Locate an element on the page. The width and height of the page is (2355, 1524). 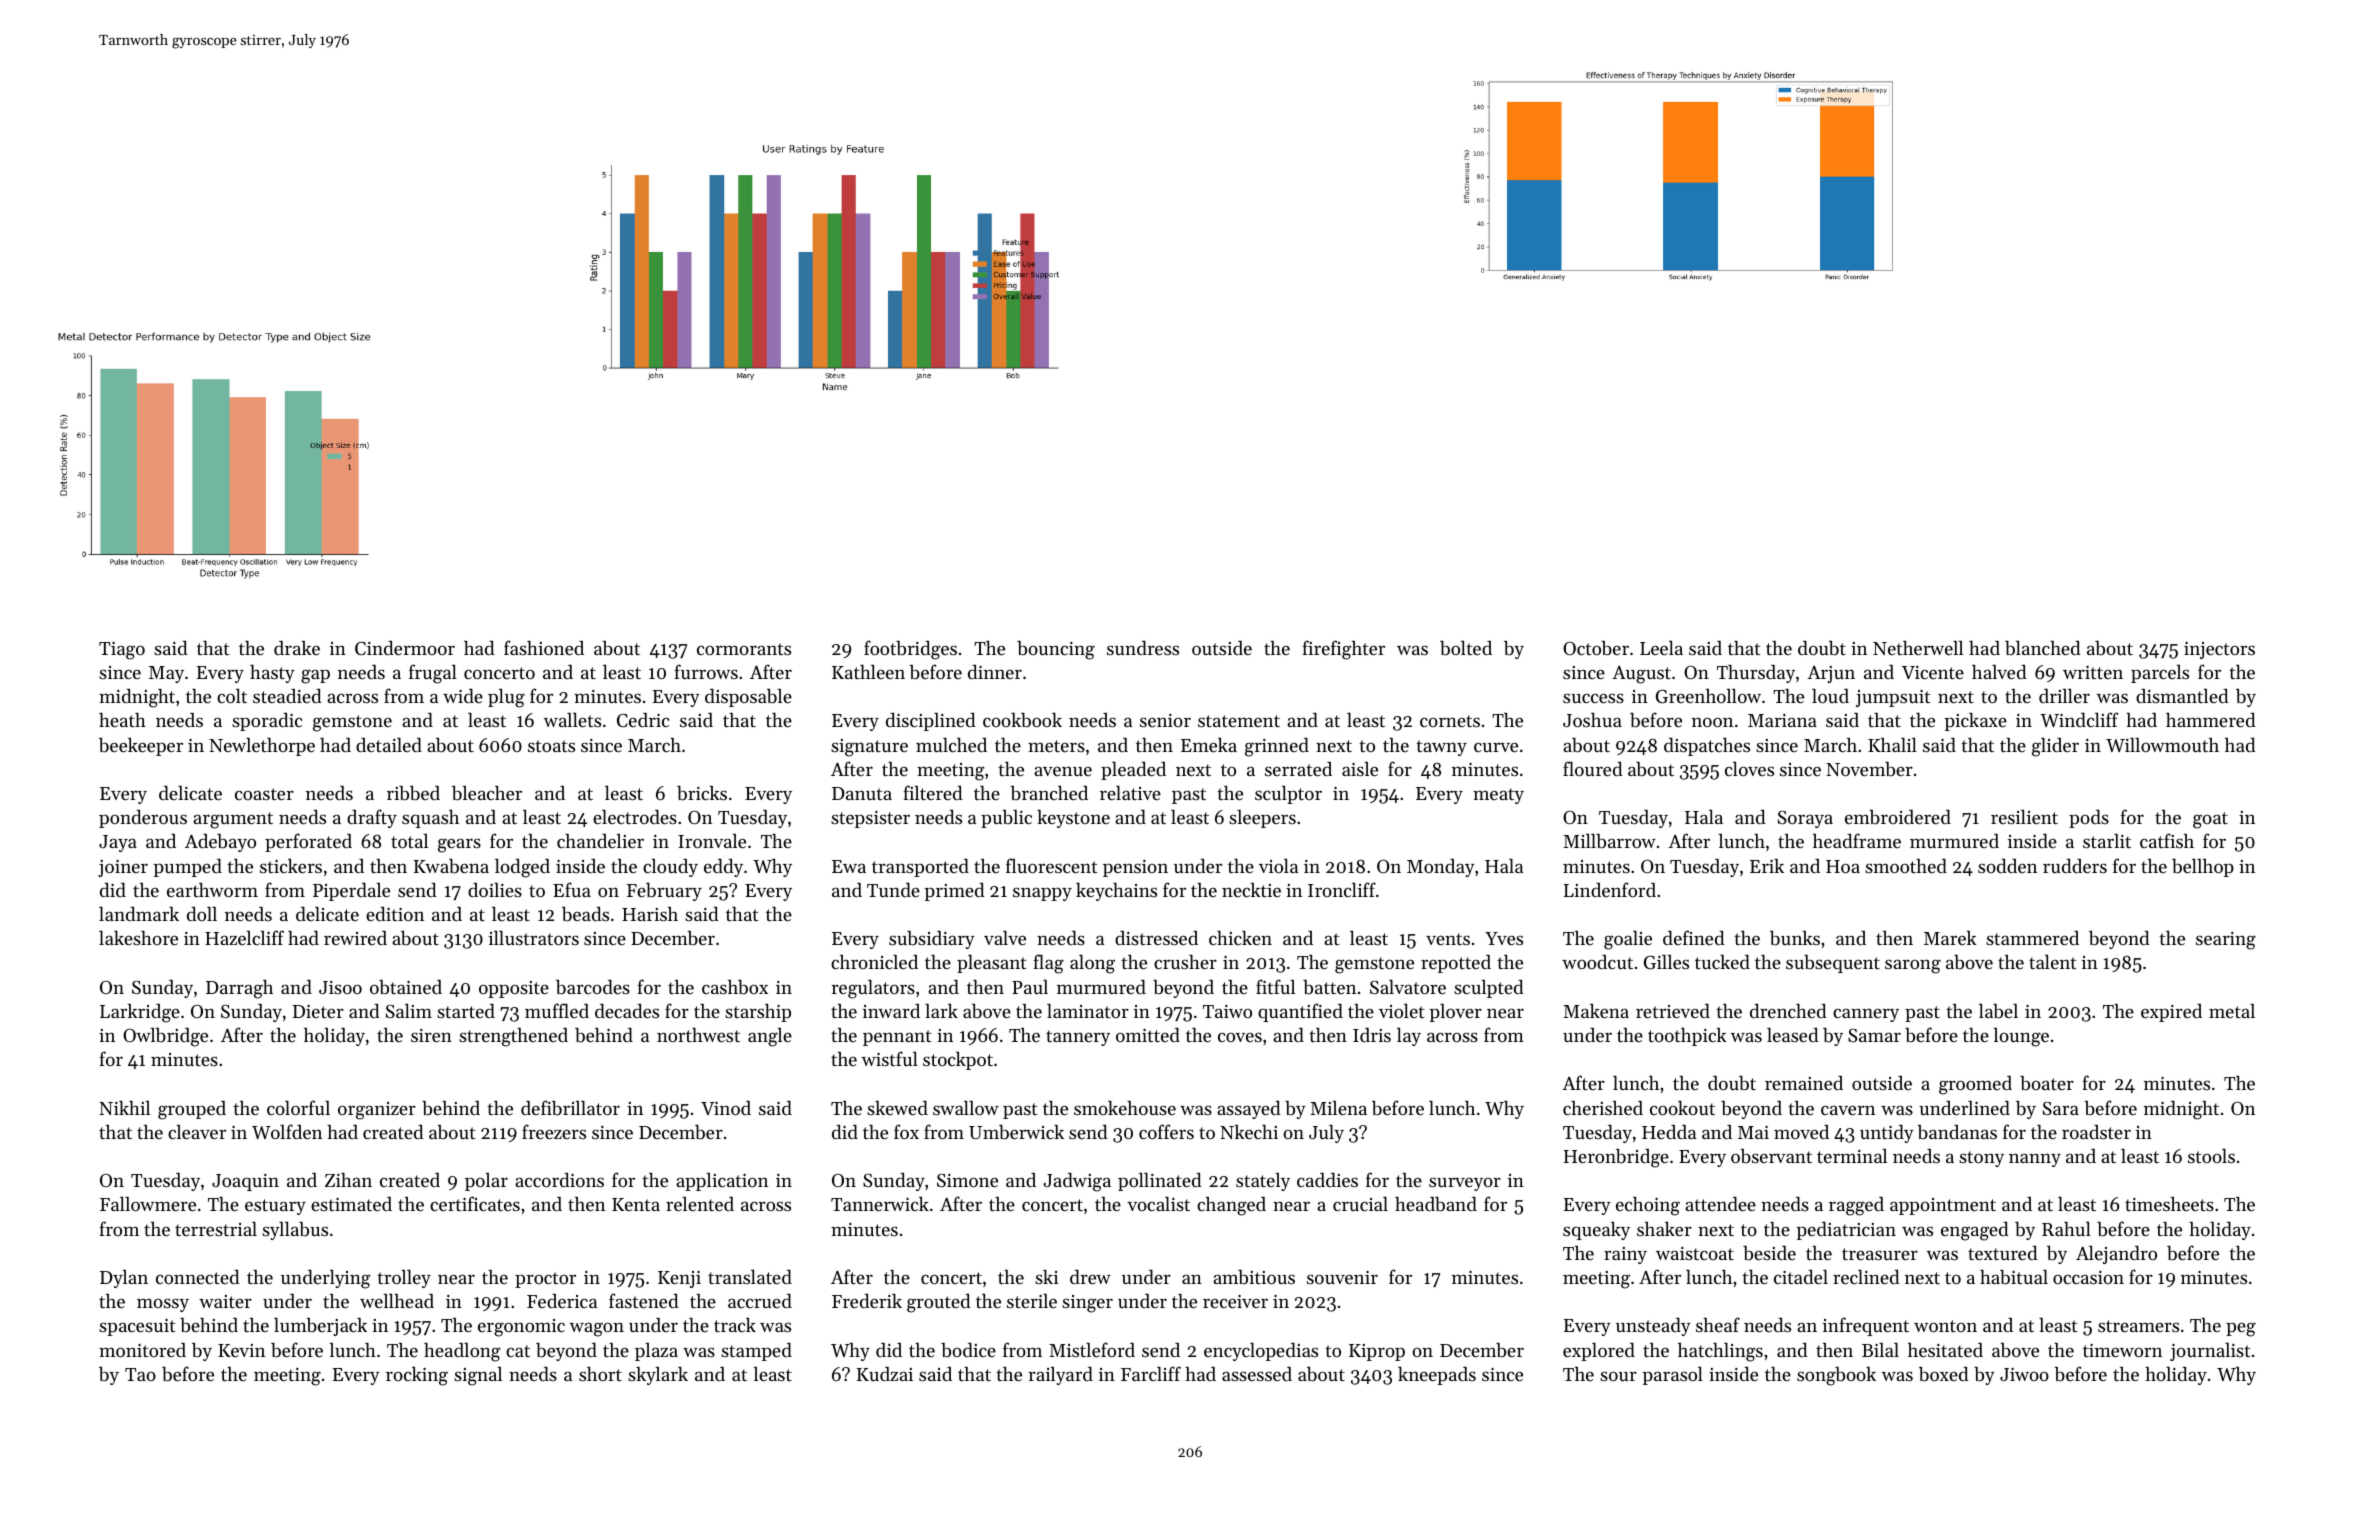
Ironcliff is located at coordinates (1342, 889).
